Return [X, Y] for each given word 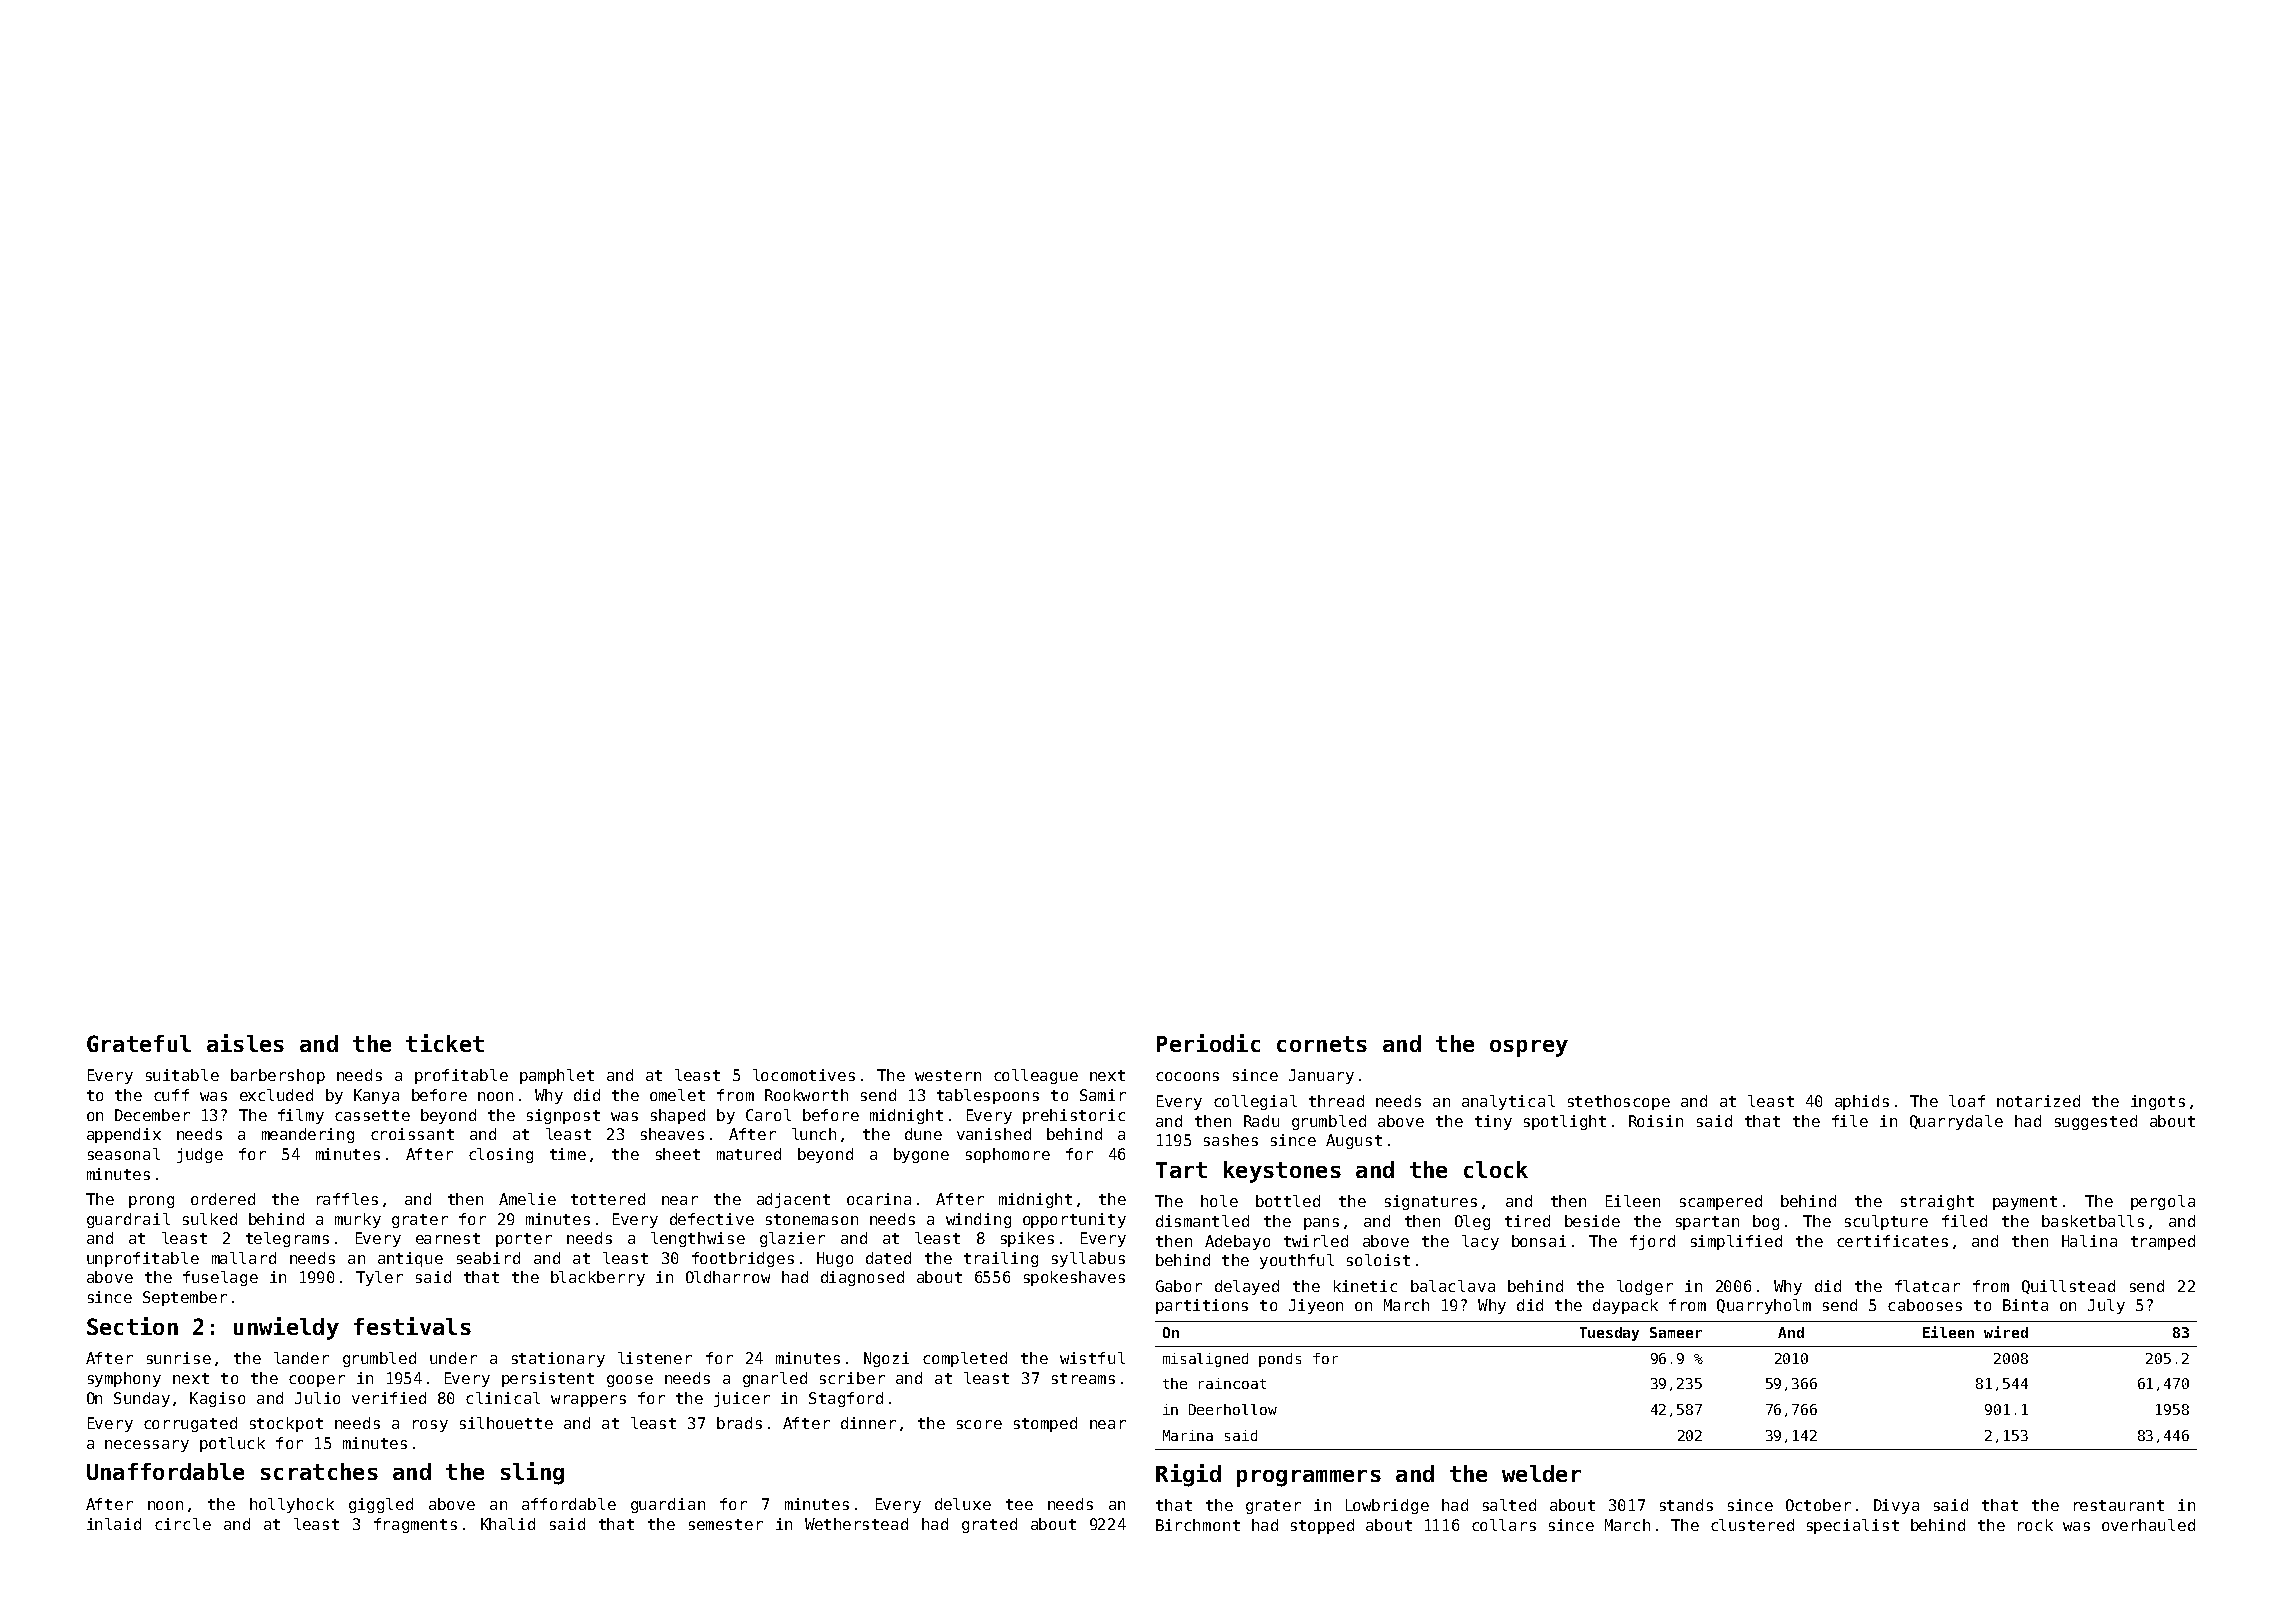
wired [2006, 1332]
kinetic [1365, 1286]
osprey [1529, 1048]
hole [1219, 1201]
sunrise [179, 1358]
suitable [182, 1075]
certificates [1892, 1241]
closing [501, 1155]
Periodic [1208, 1043]
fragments [415, 1525]
